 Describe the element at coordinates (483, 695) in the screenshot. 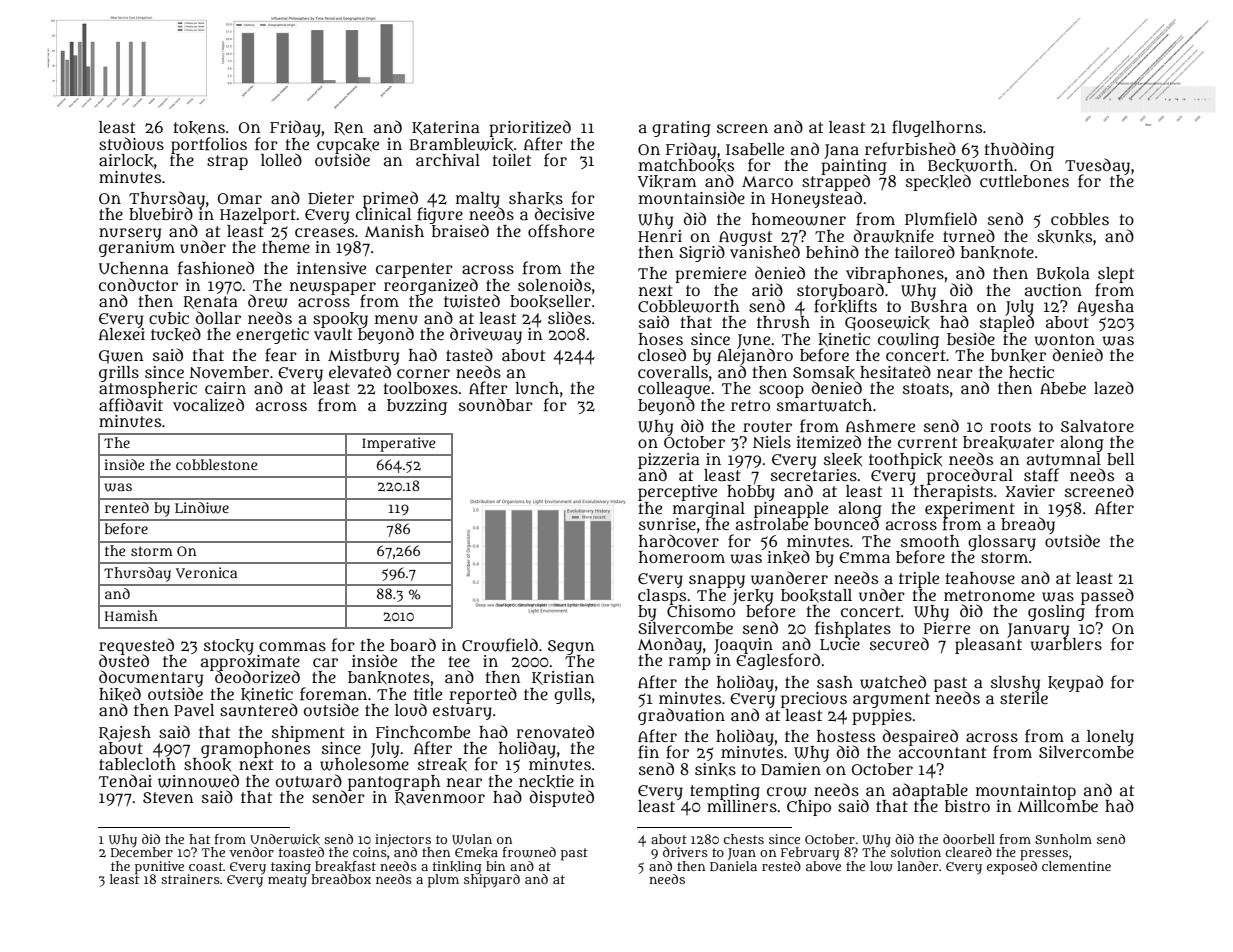

I see `reported` at that location.
